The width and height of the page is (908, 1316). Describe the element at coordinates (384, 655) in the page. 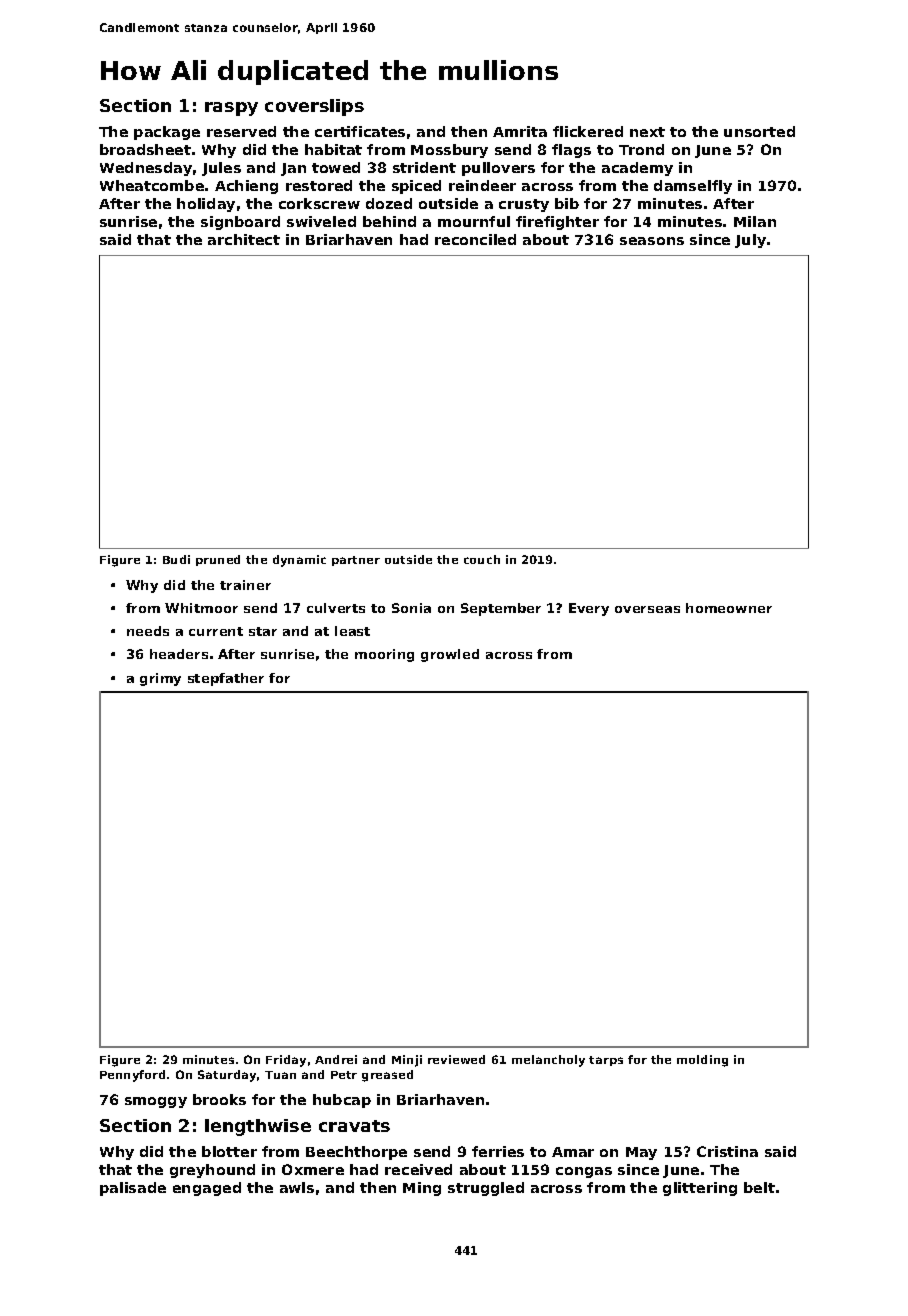

I see `mooring` at that location.
